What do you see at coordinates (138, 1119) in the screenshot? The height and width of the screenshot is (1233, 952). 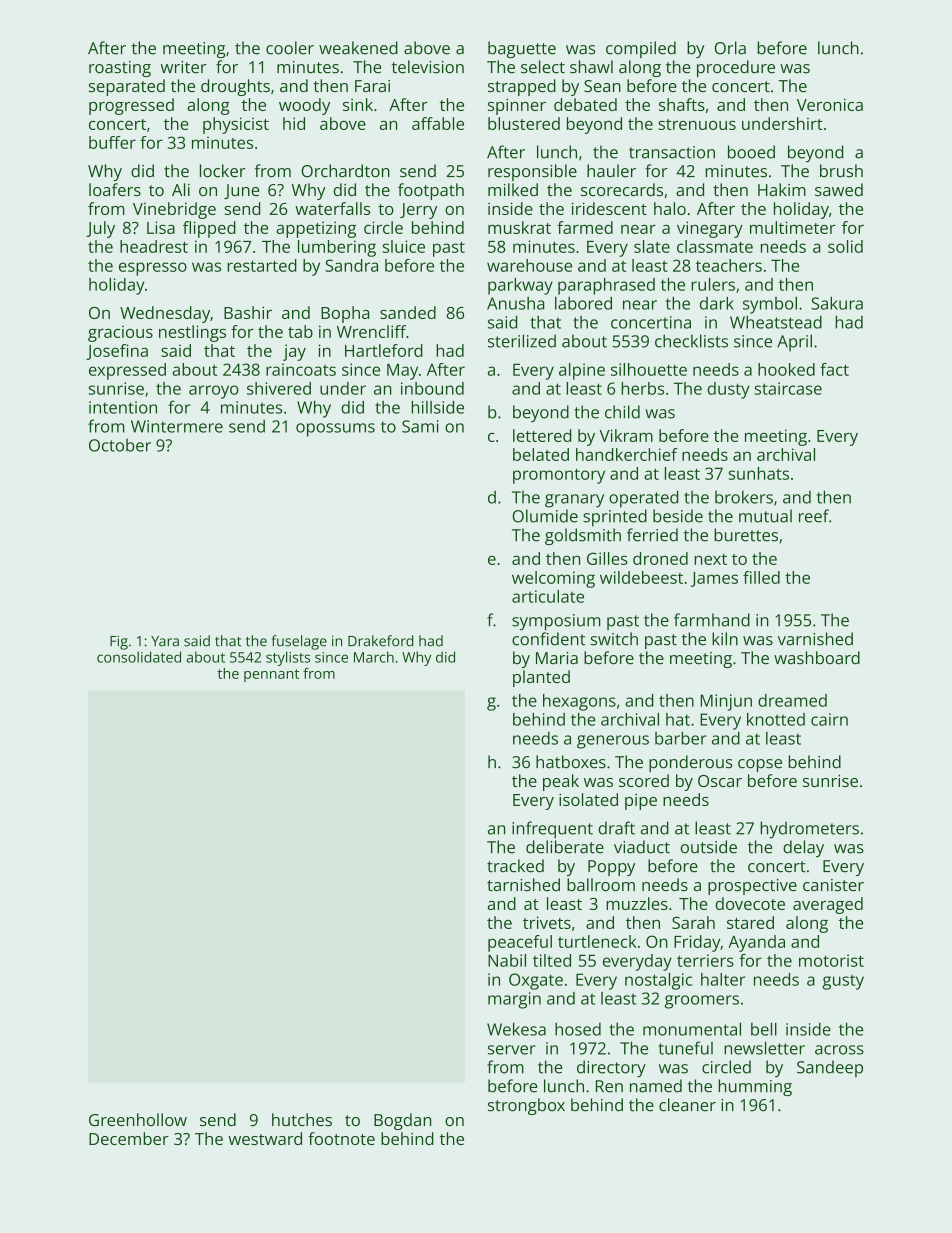 I see `Greenhollow` at bounding box center [138, 1119].
